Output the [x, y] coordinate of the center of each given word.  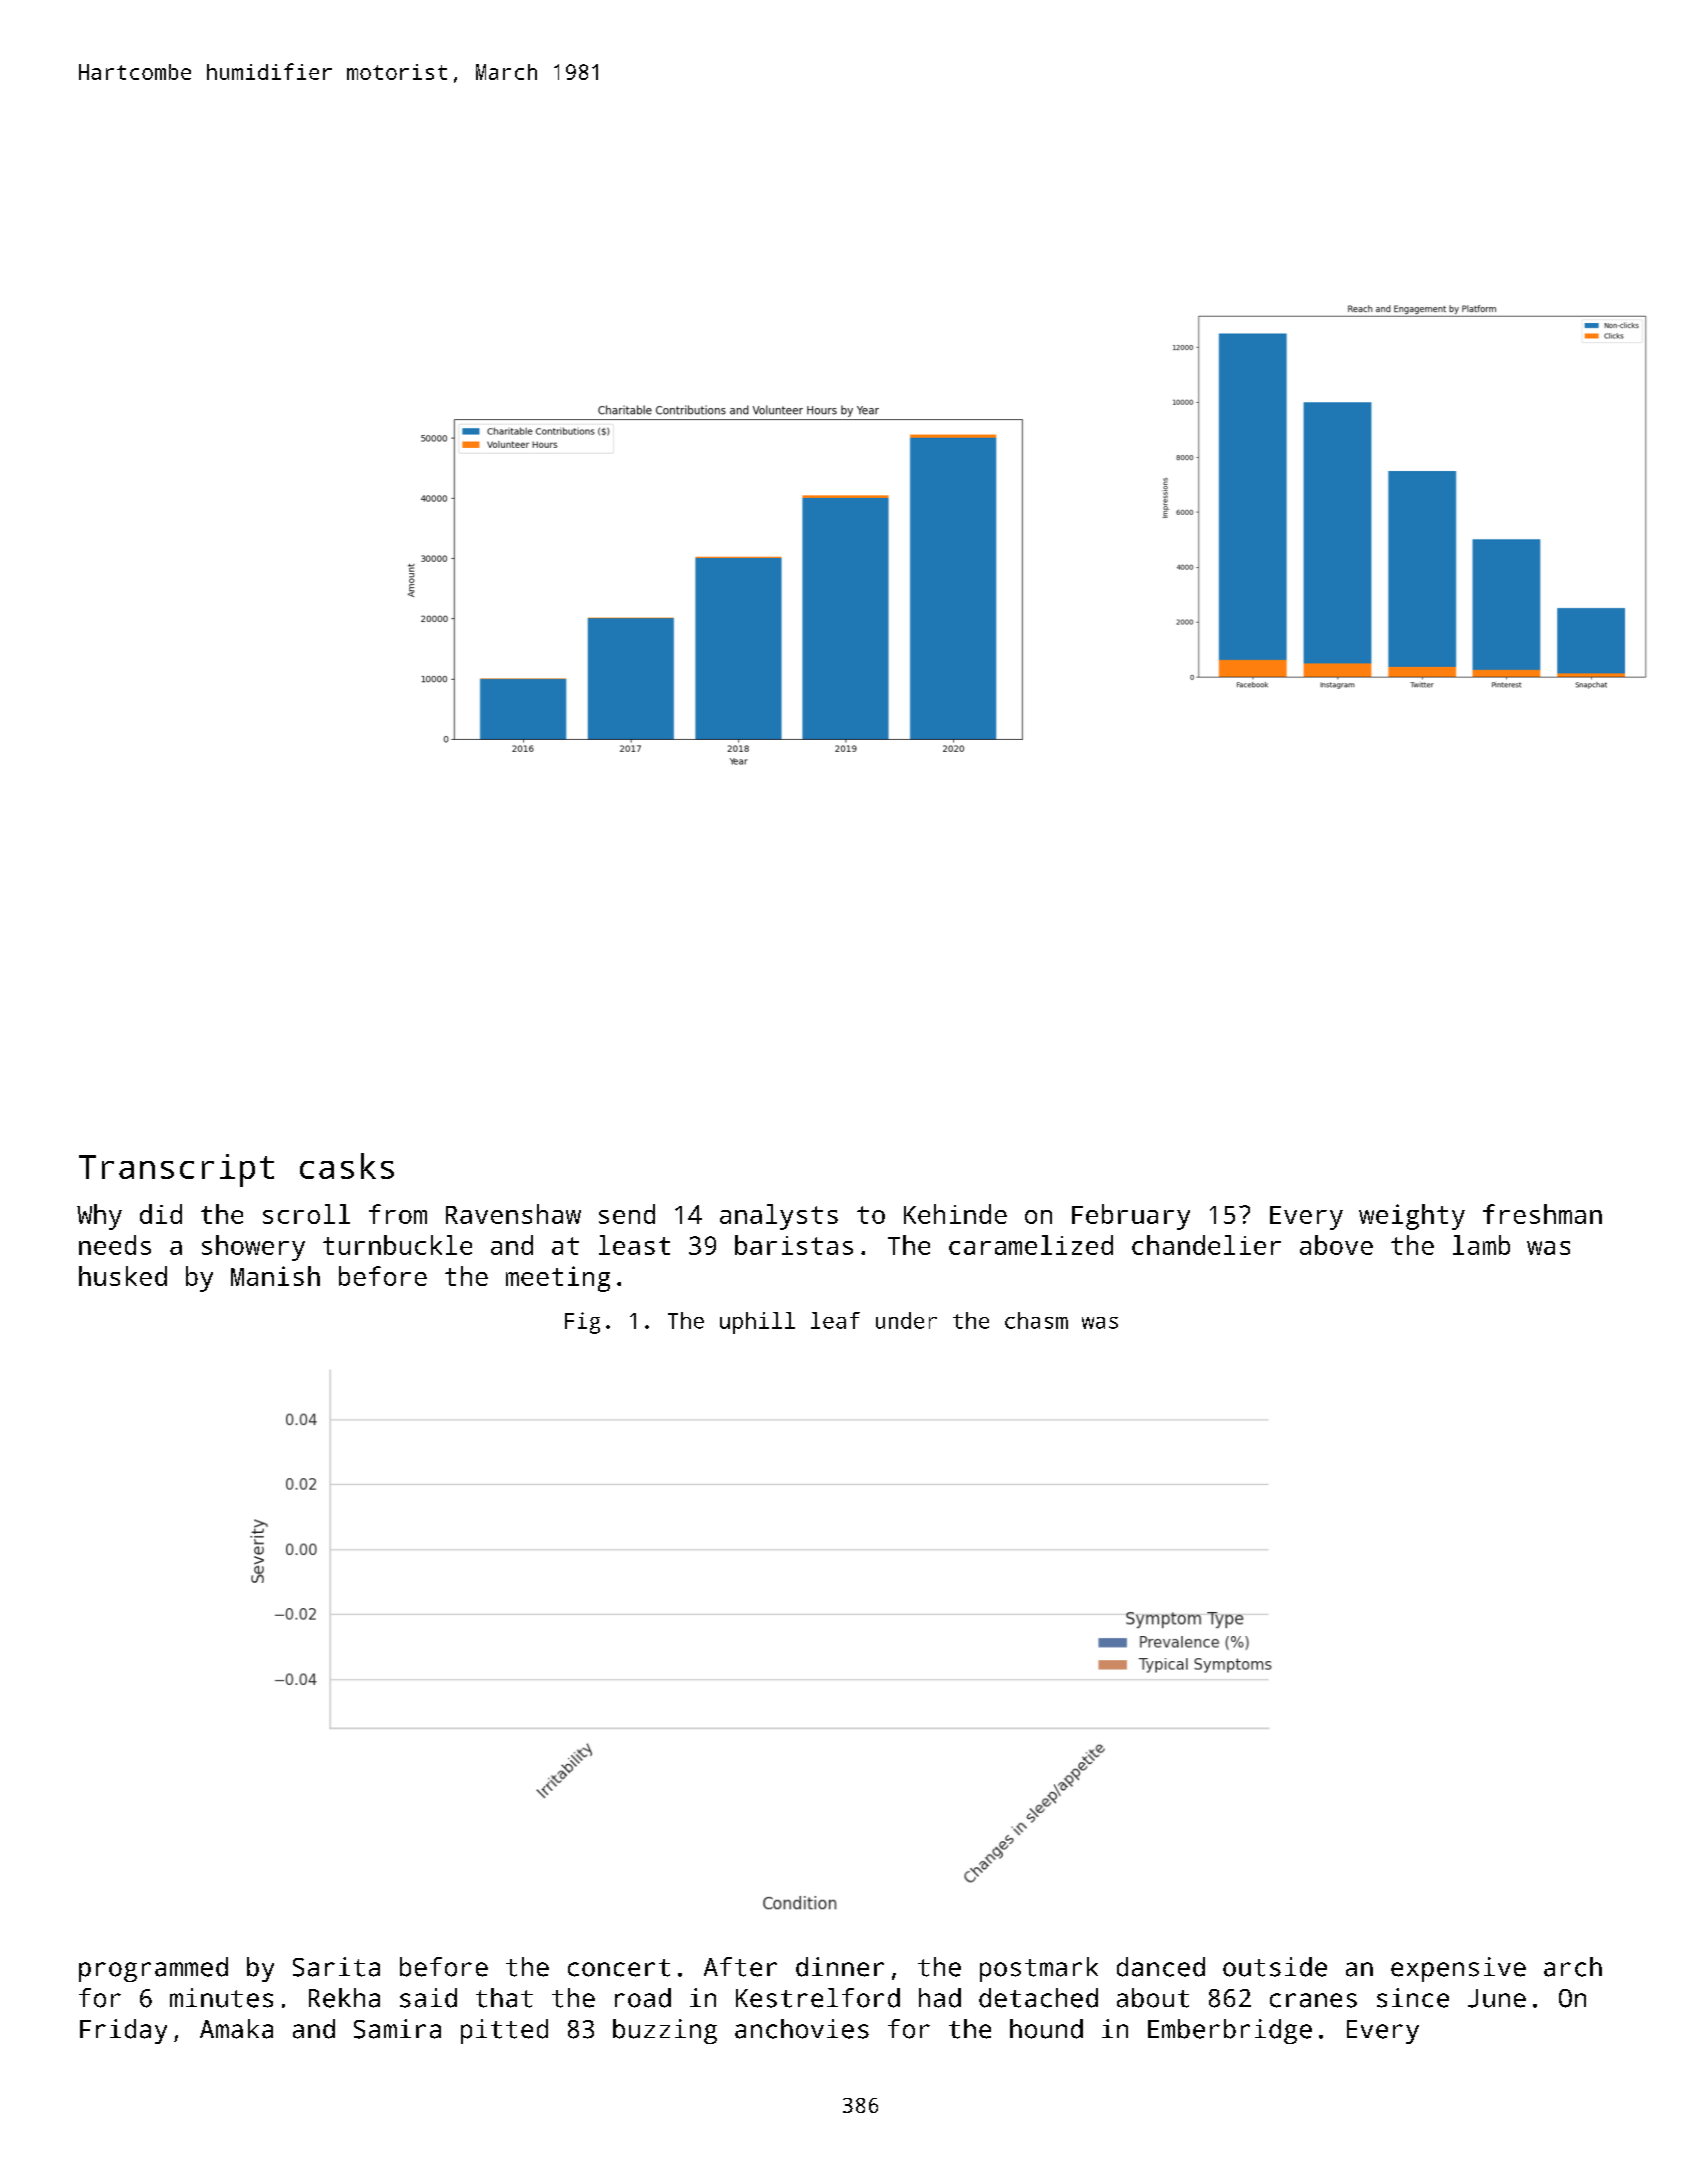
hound [1046, 2029]
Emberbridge [1230, 2031]
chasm [1036, 1320]
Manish [275, 1276]
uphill [757, 1323]
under [906, 1320]
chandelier [1206, 1245]
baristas [794, 1245]
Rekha [344, 1998]
